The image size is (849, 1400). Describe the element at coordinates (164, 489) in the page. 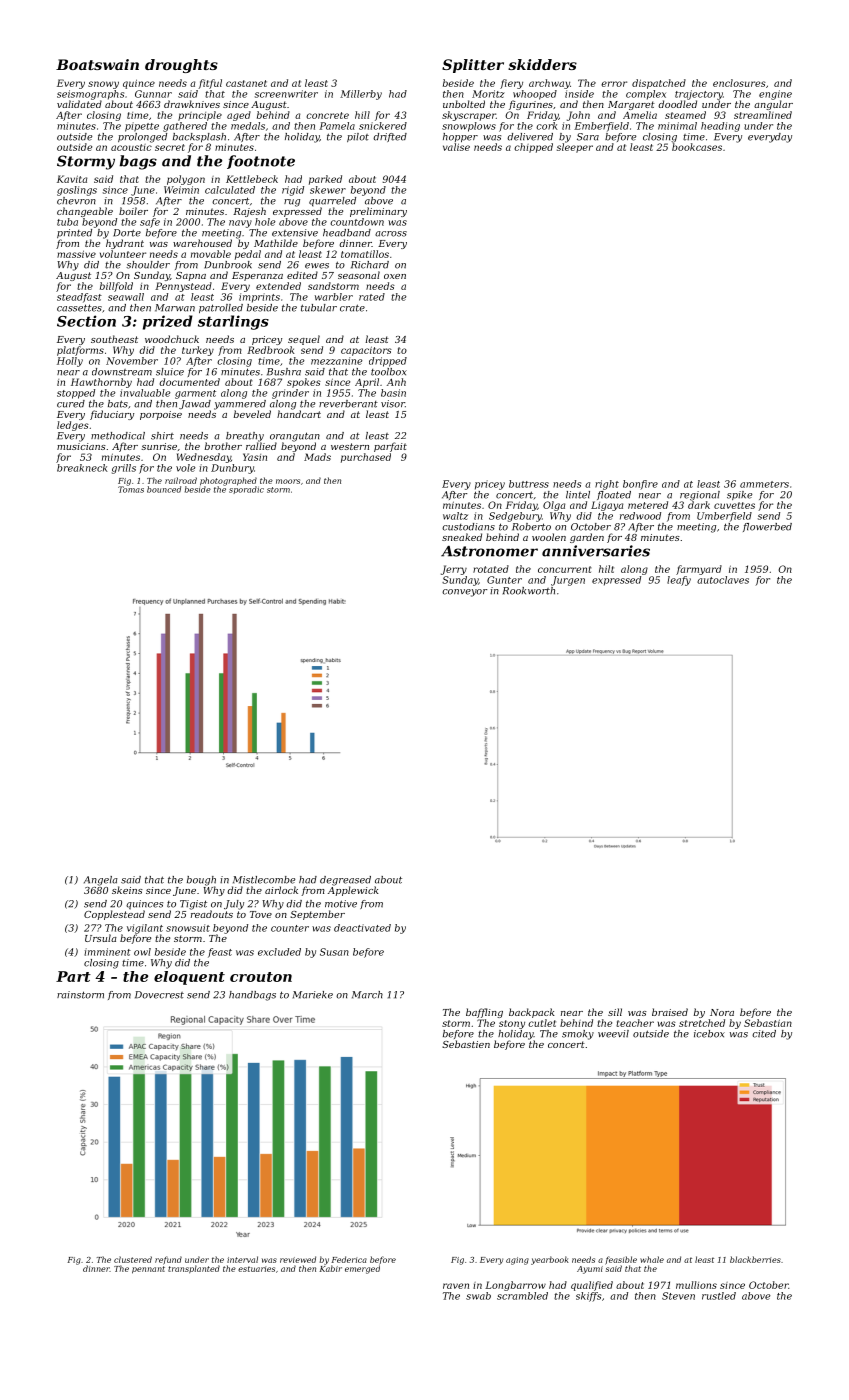

I see `bounced` at that location.
